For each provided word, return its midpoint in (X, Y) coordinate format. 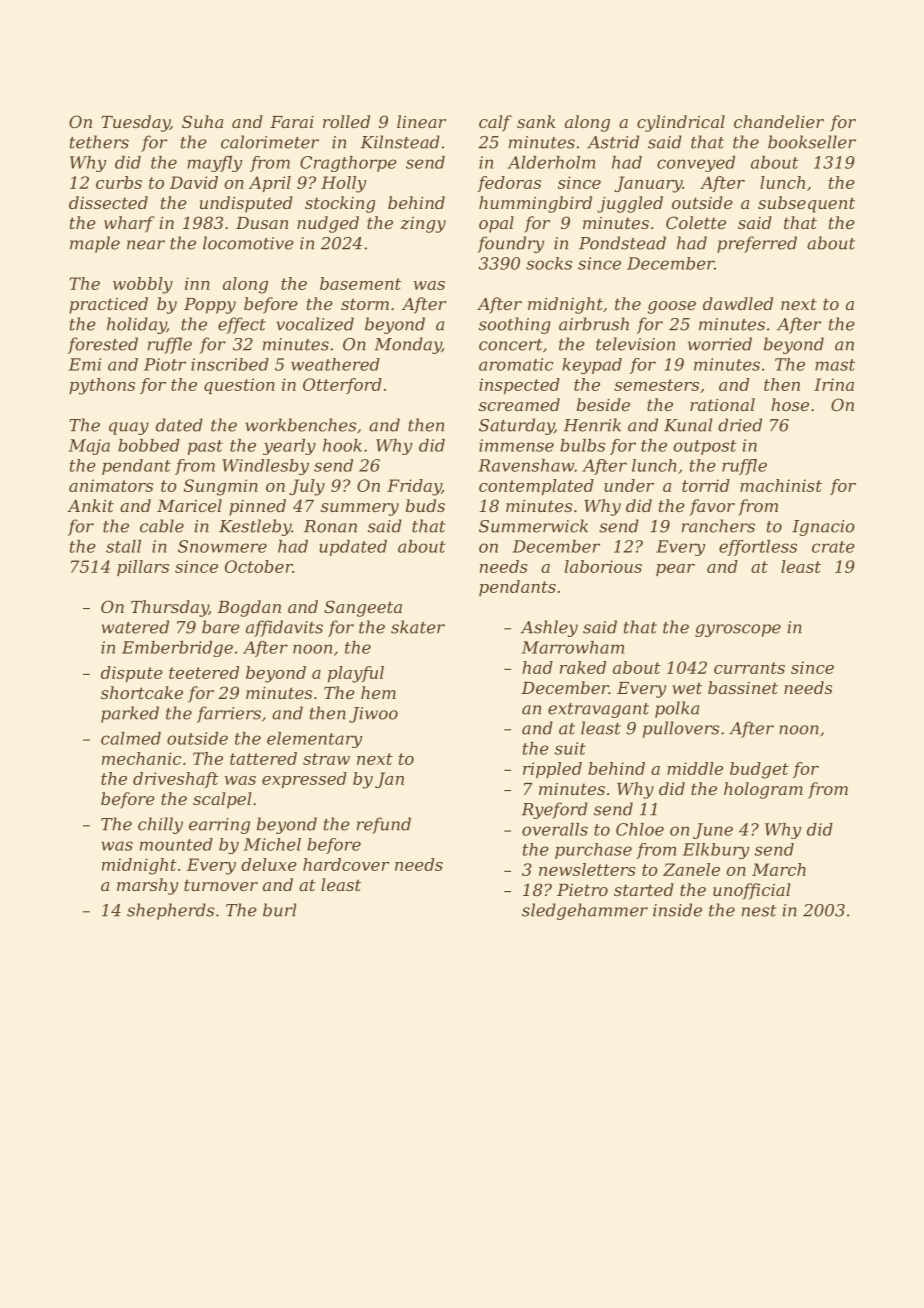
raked (583, 667)
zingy (423, 225)
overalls (555, 829)
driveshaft (176, 780)
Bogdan (249, 608)
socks (549, 263)
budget (759, 770)
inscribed (230, 364)
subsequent (806, 204)
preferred (757, 244)
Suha (202, 121)
